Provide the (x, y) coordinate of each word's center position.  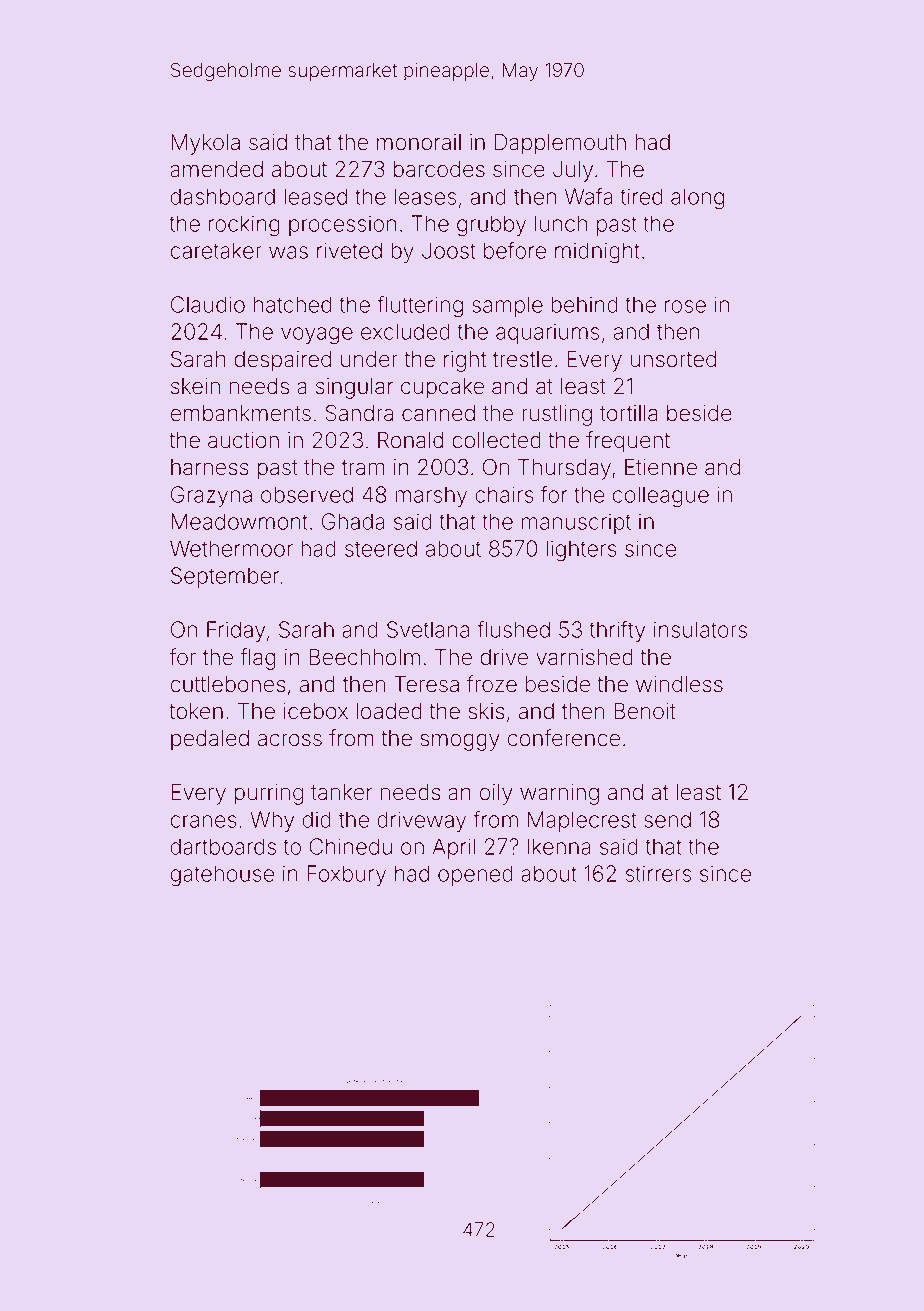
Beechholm (364, 657)
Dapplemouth (560, 144)
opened (475, 875)
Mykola (205, 144)
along (697, 199)
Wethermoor (231, 548)
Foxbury (346, 875)
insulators (700, 629)
